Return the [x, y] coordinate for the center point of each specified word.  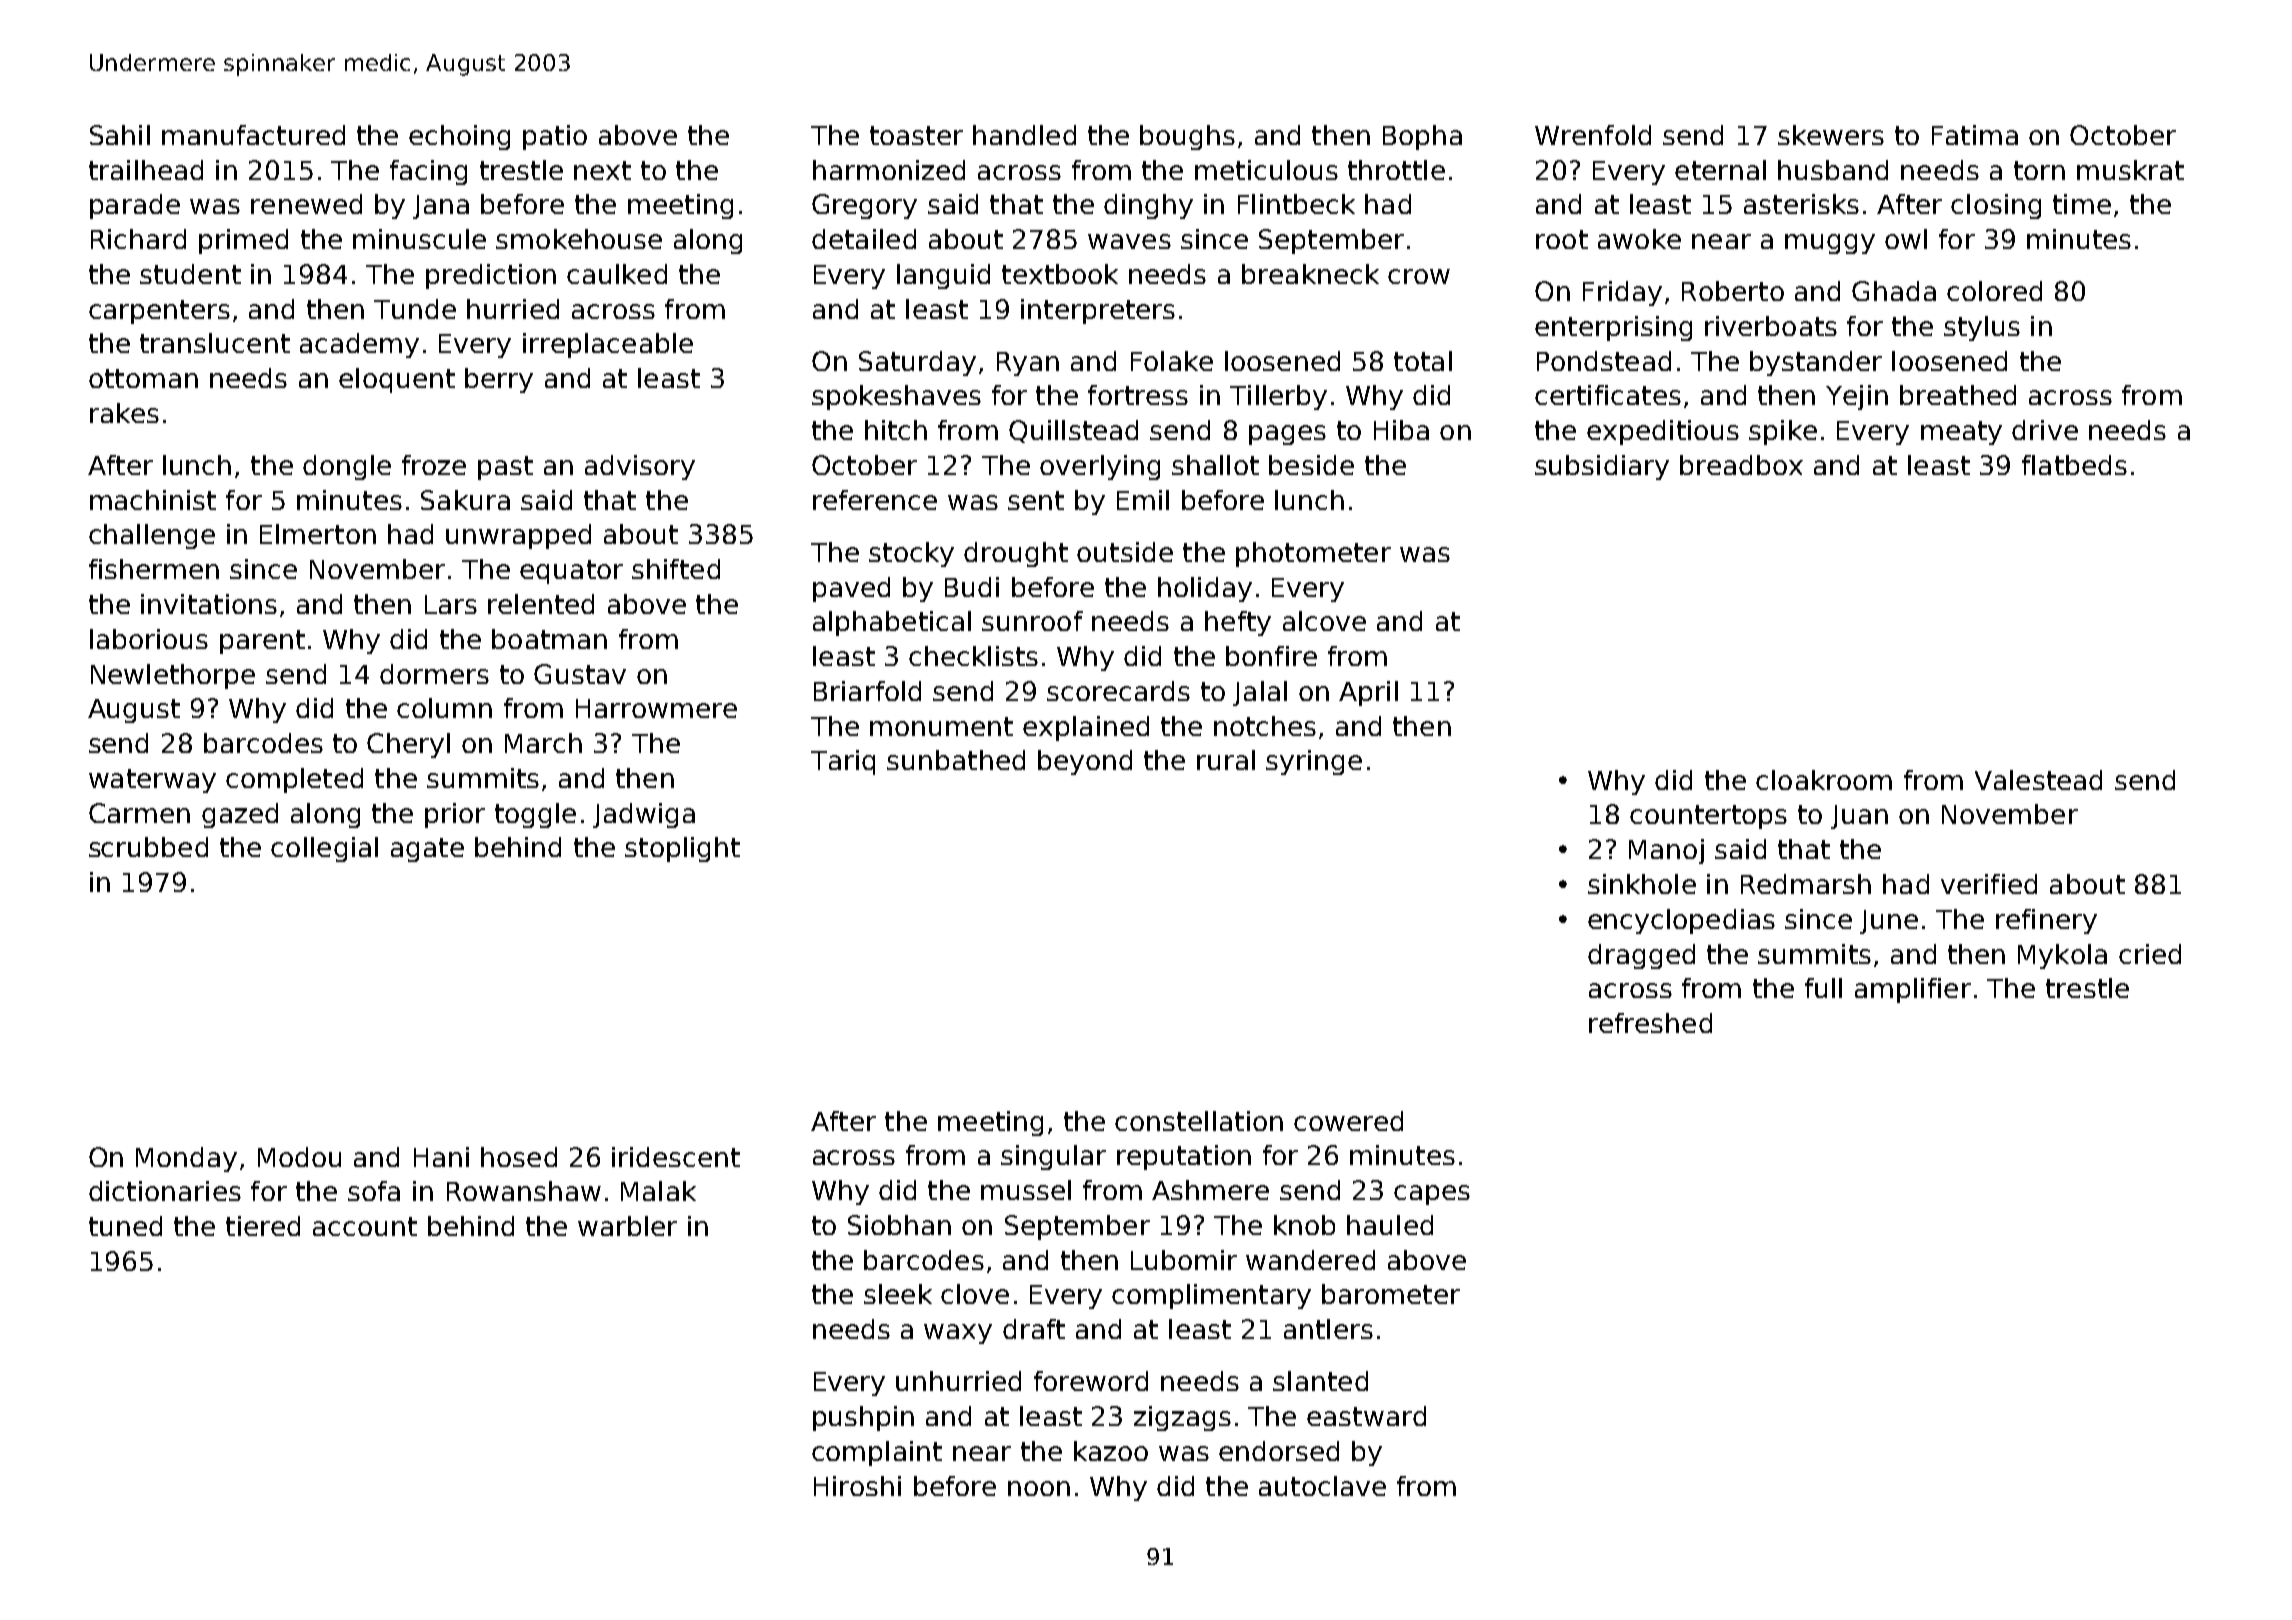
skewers [1831, 135]
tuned [125, 1226]
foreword [1091, 1381]
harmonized [889, 170]
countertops [1708, 817]
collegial [324, 849]
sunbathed [956, 760]
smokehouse [579, 239]
